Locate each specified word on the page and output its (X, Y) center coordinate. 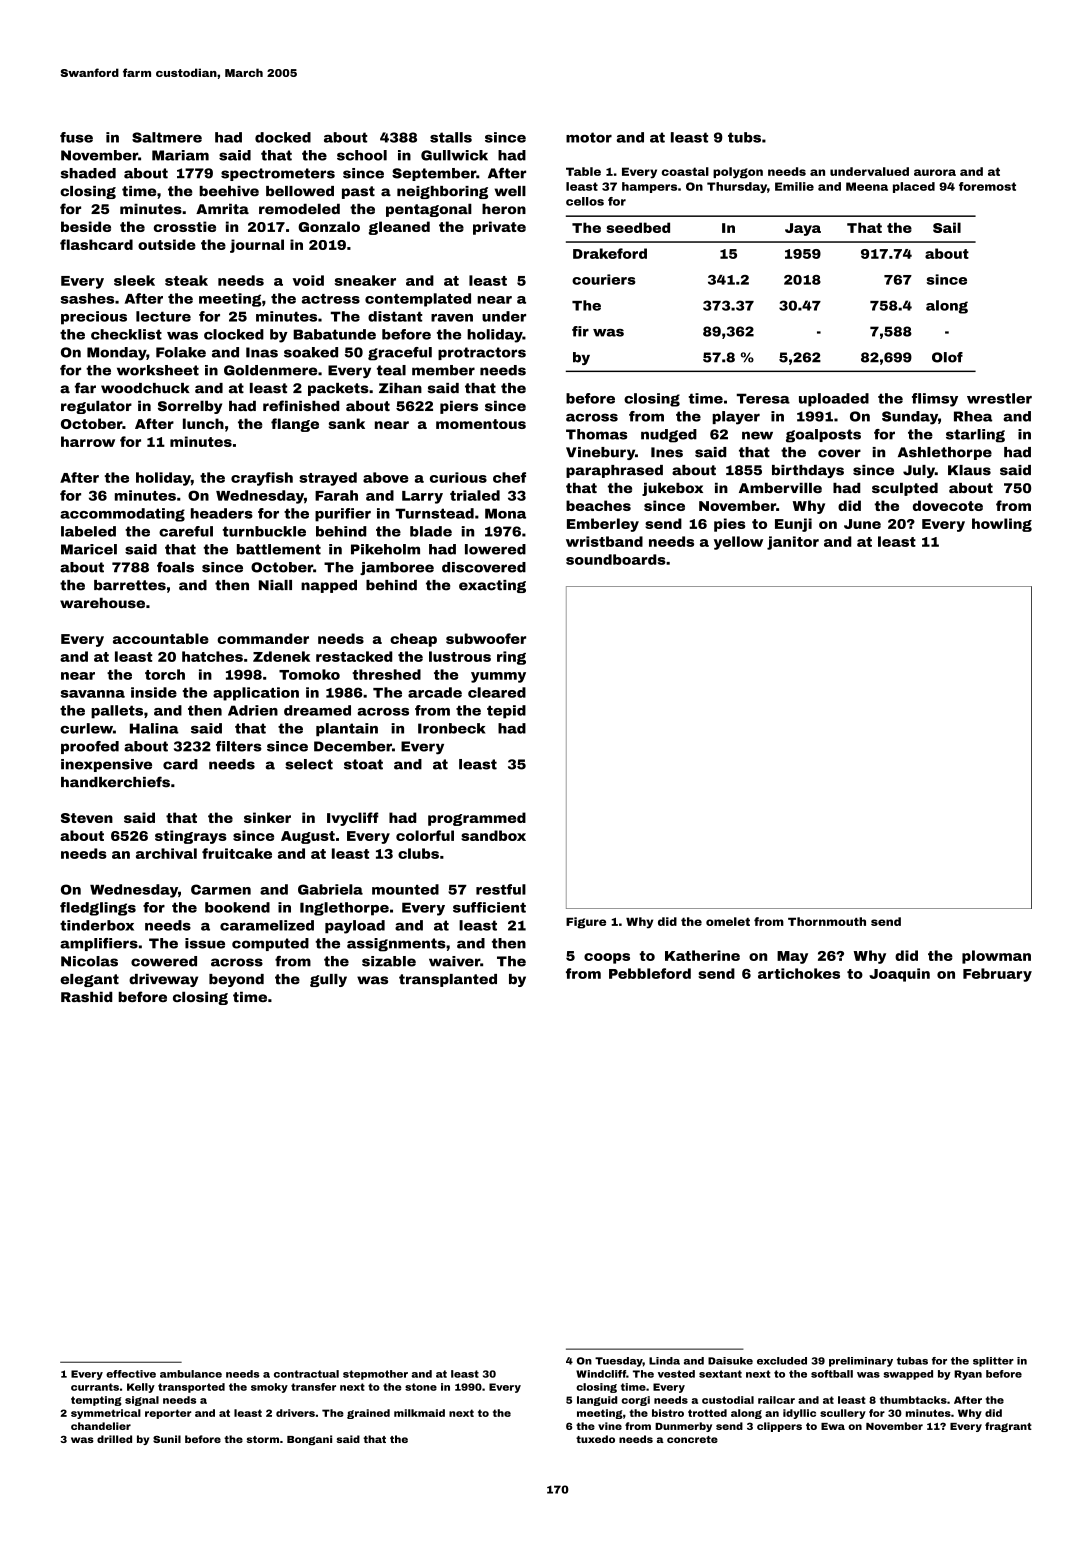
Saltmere (167, 137)
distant (395, 316)
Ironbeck (451, 728)
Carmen (221, 889)
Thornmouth (827, 921)
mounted (405, 889)
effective (131, 1374)
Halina (154, 728)
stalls (451, 137)
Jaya (803, 229)
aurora (935, 172)
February (997, 975)
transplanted (448, 980)
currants (95, 1387)
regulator (96, 407)
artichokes (799, 973)
